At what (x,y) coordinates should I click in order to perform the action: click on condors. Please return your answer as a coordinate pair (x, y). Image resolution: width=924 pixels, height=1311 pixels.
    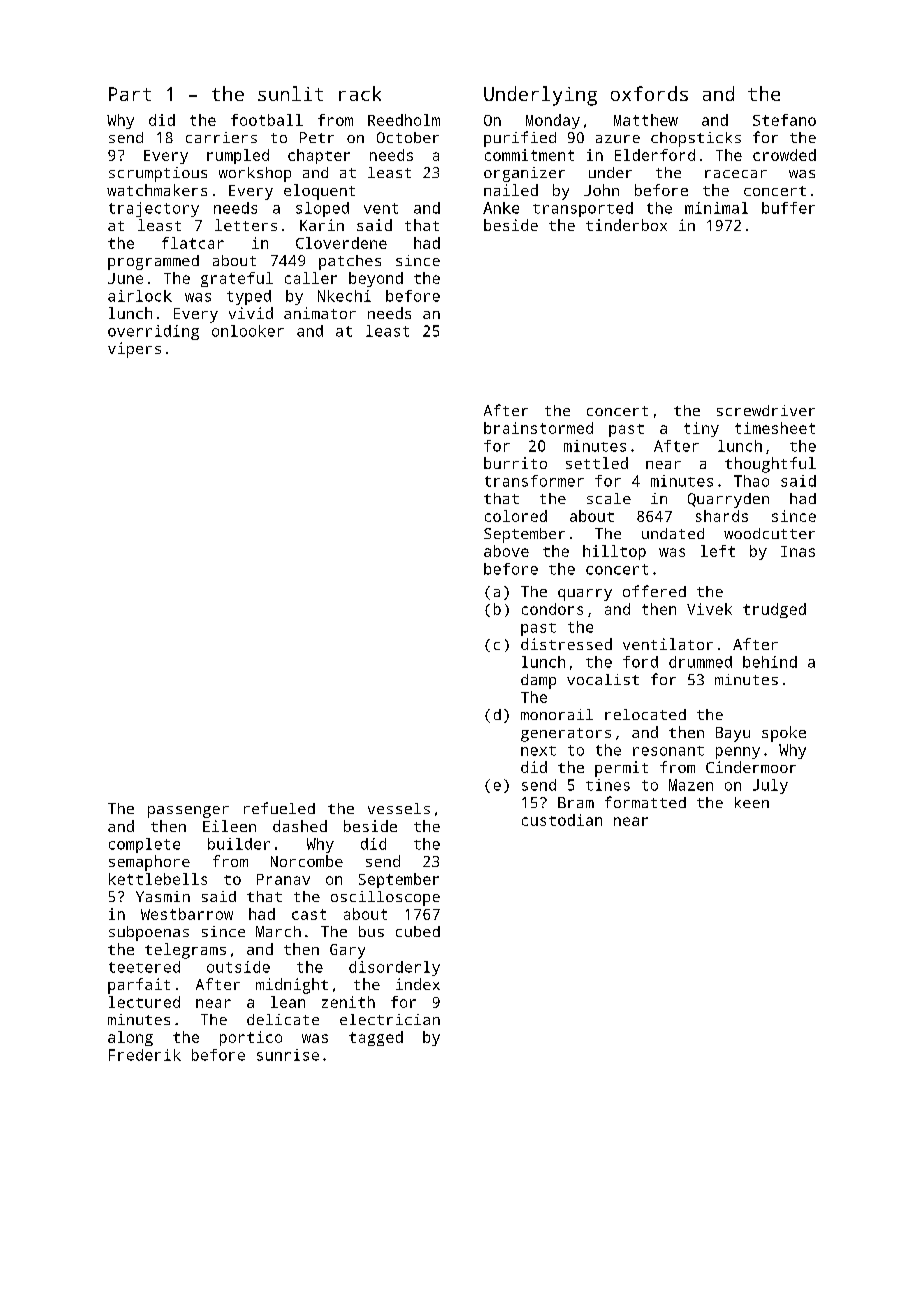
    Looking at the image, I should click on (552, 609).
